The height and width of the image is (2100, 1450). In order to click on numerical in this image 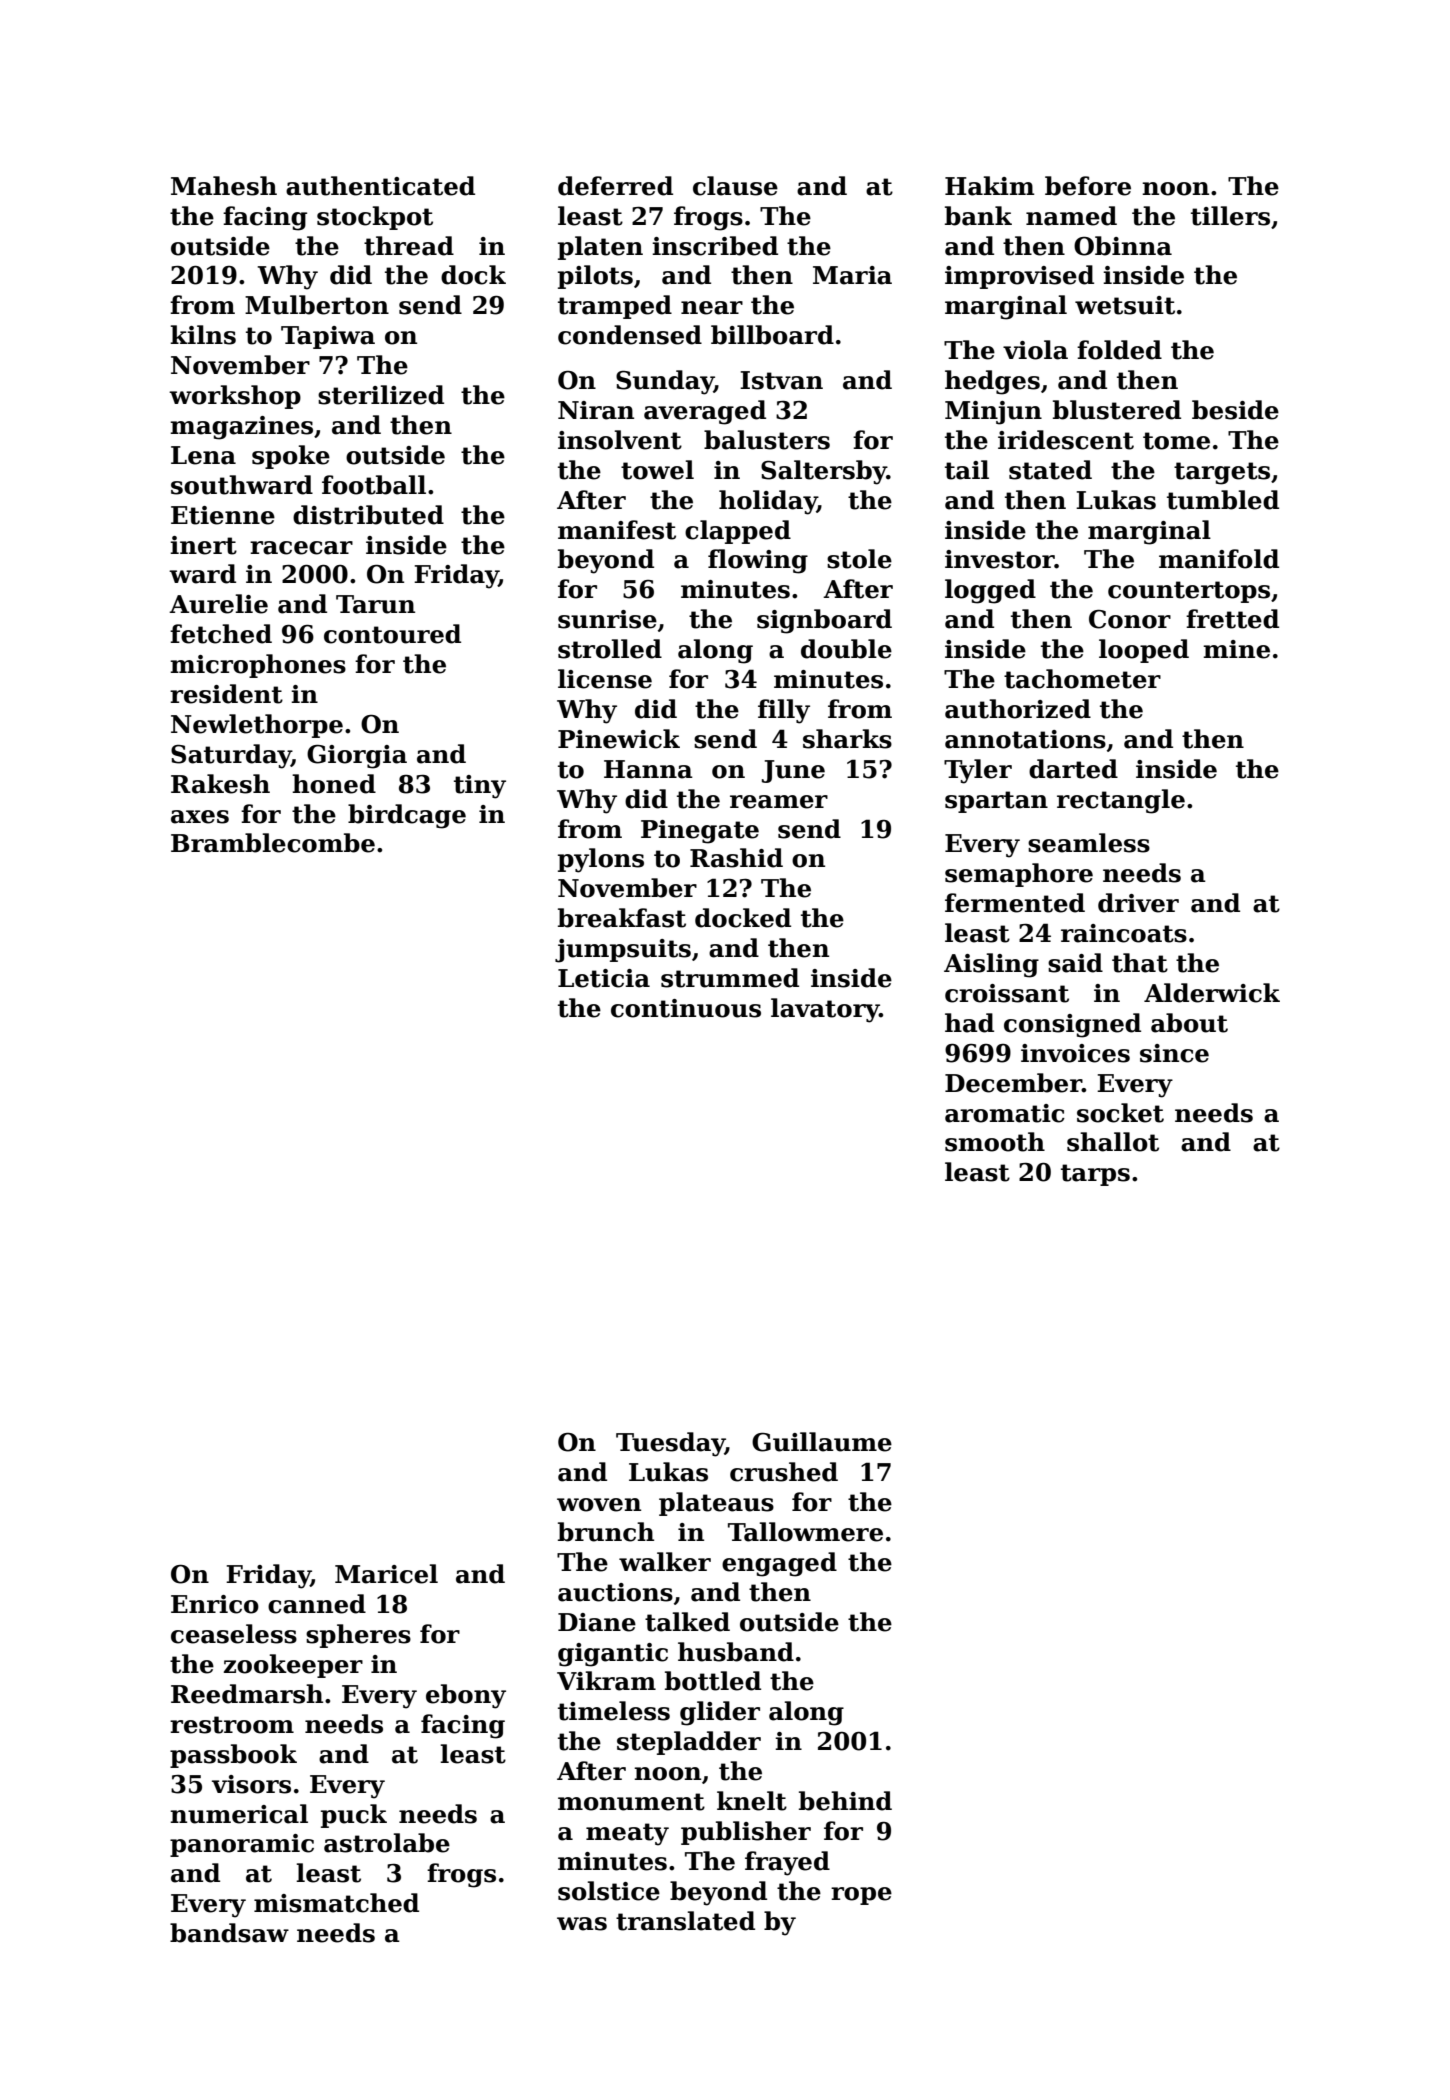, I will do `click(239, 1814)`.
